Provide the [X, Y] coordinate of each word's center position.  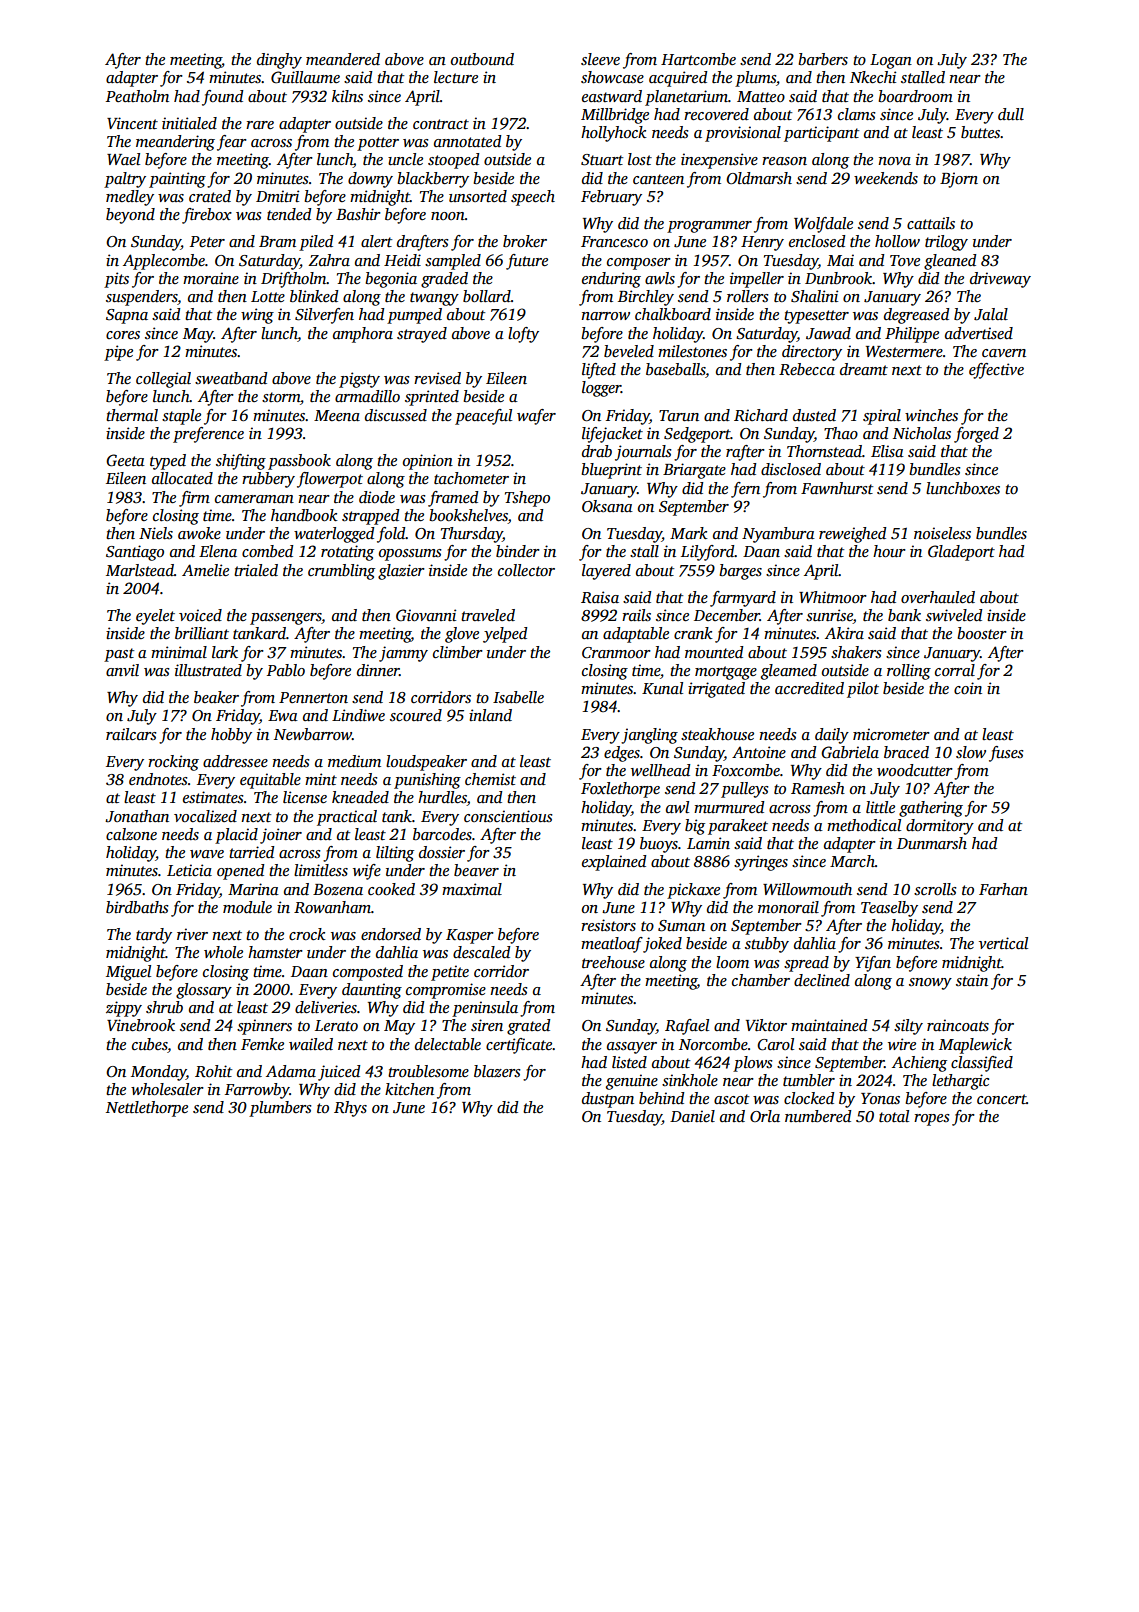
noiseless [942, 533]
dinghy [279, 61]
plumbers [280, 1109]
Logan [891, 61]
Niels [156, 533]
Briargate [694, 471]
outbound [482, 59]
